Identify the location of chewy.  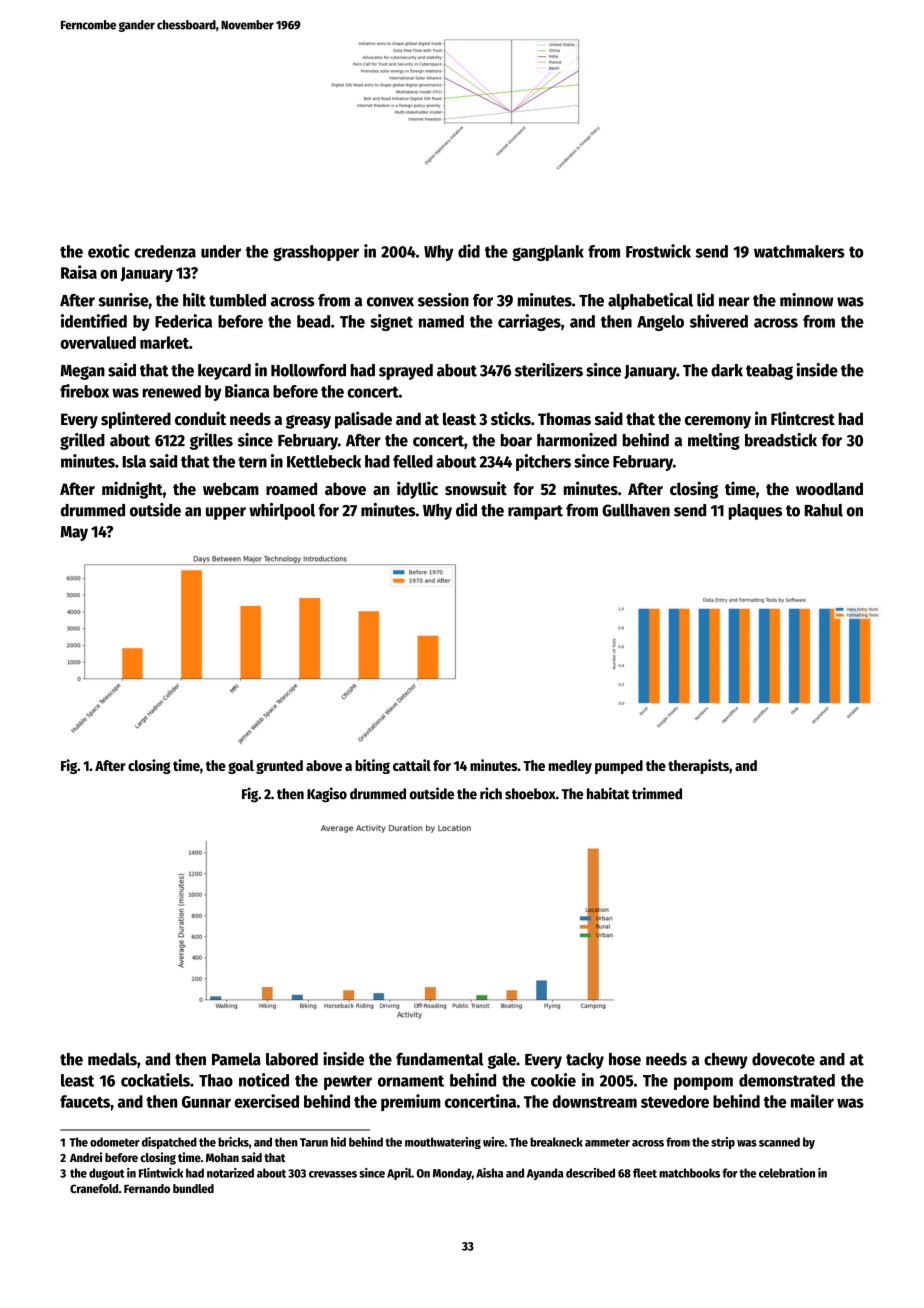
(726, 1061).
